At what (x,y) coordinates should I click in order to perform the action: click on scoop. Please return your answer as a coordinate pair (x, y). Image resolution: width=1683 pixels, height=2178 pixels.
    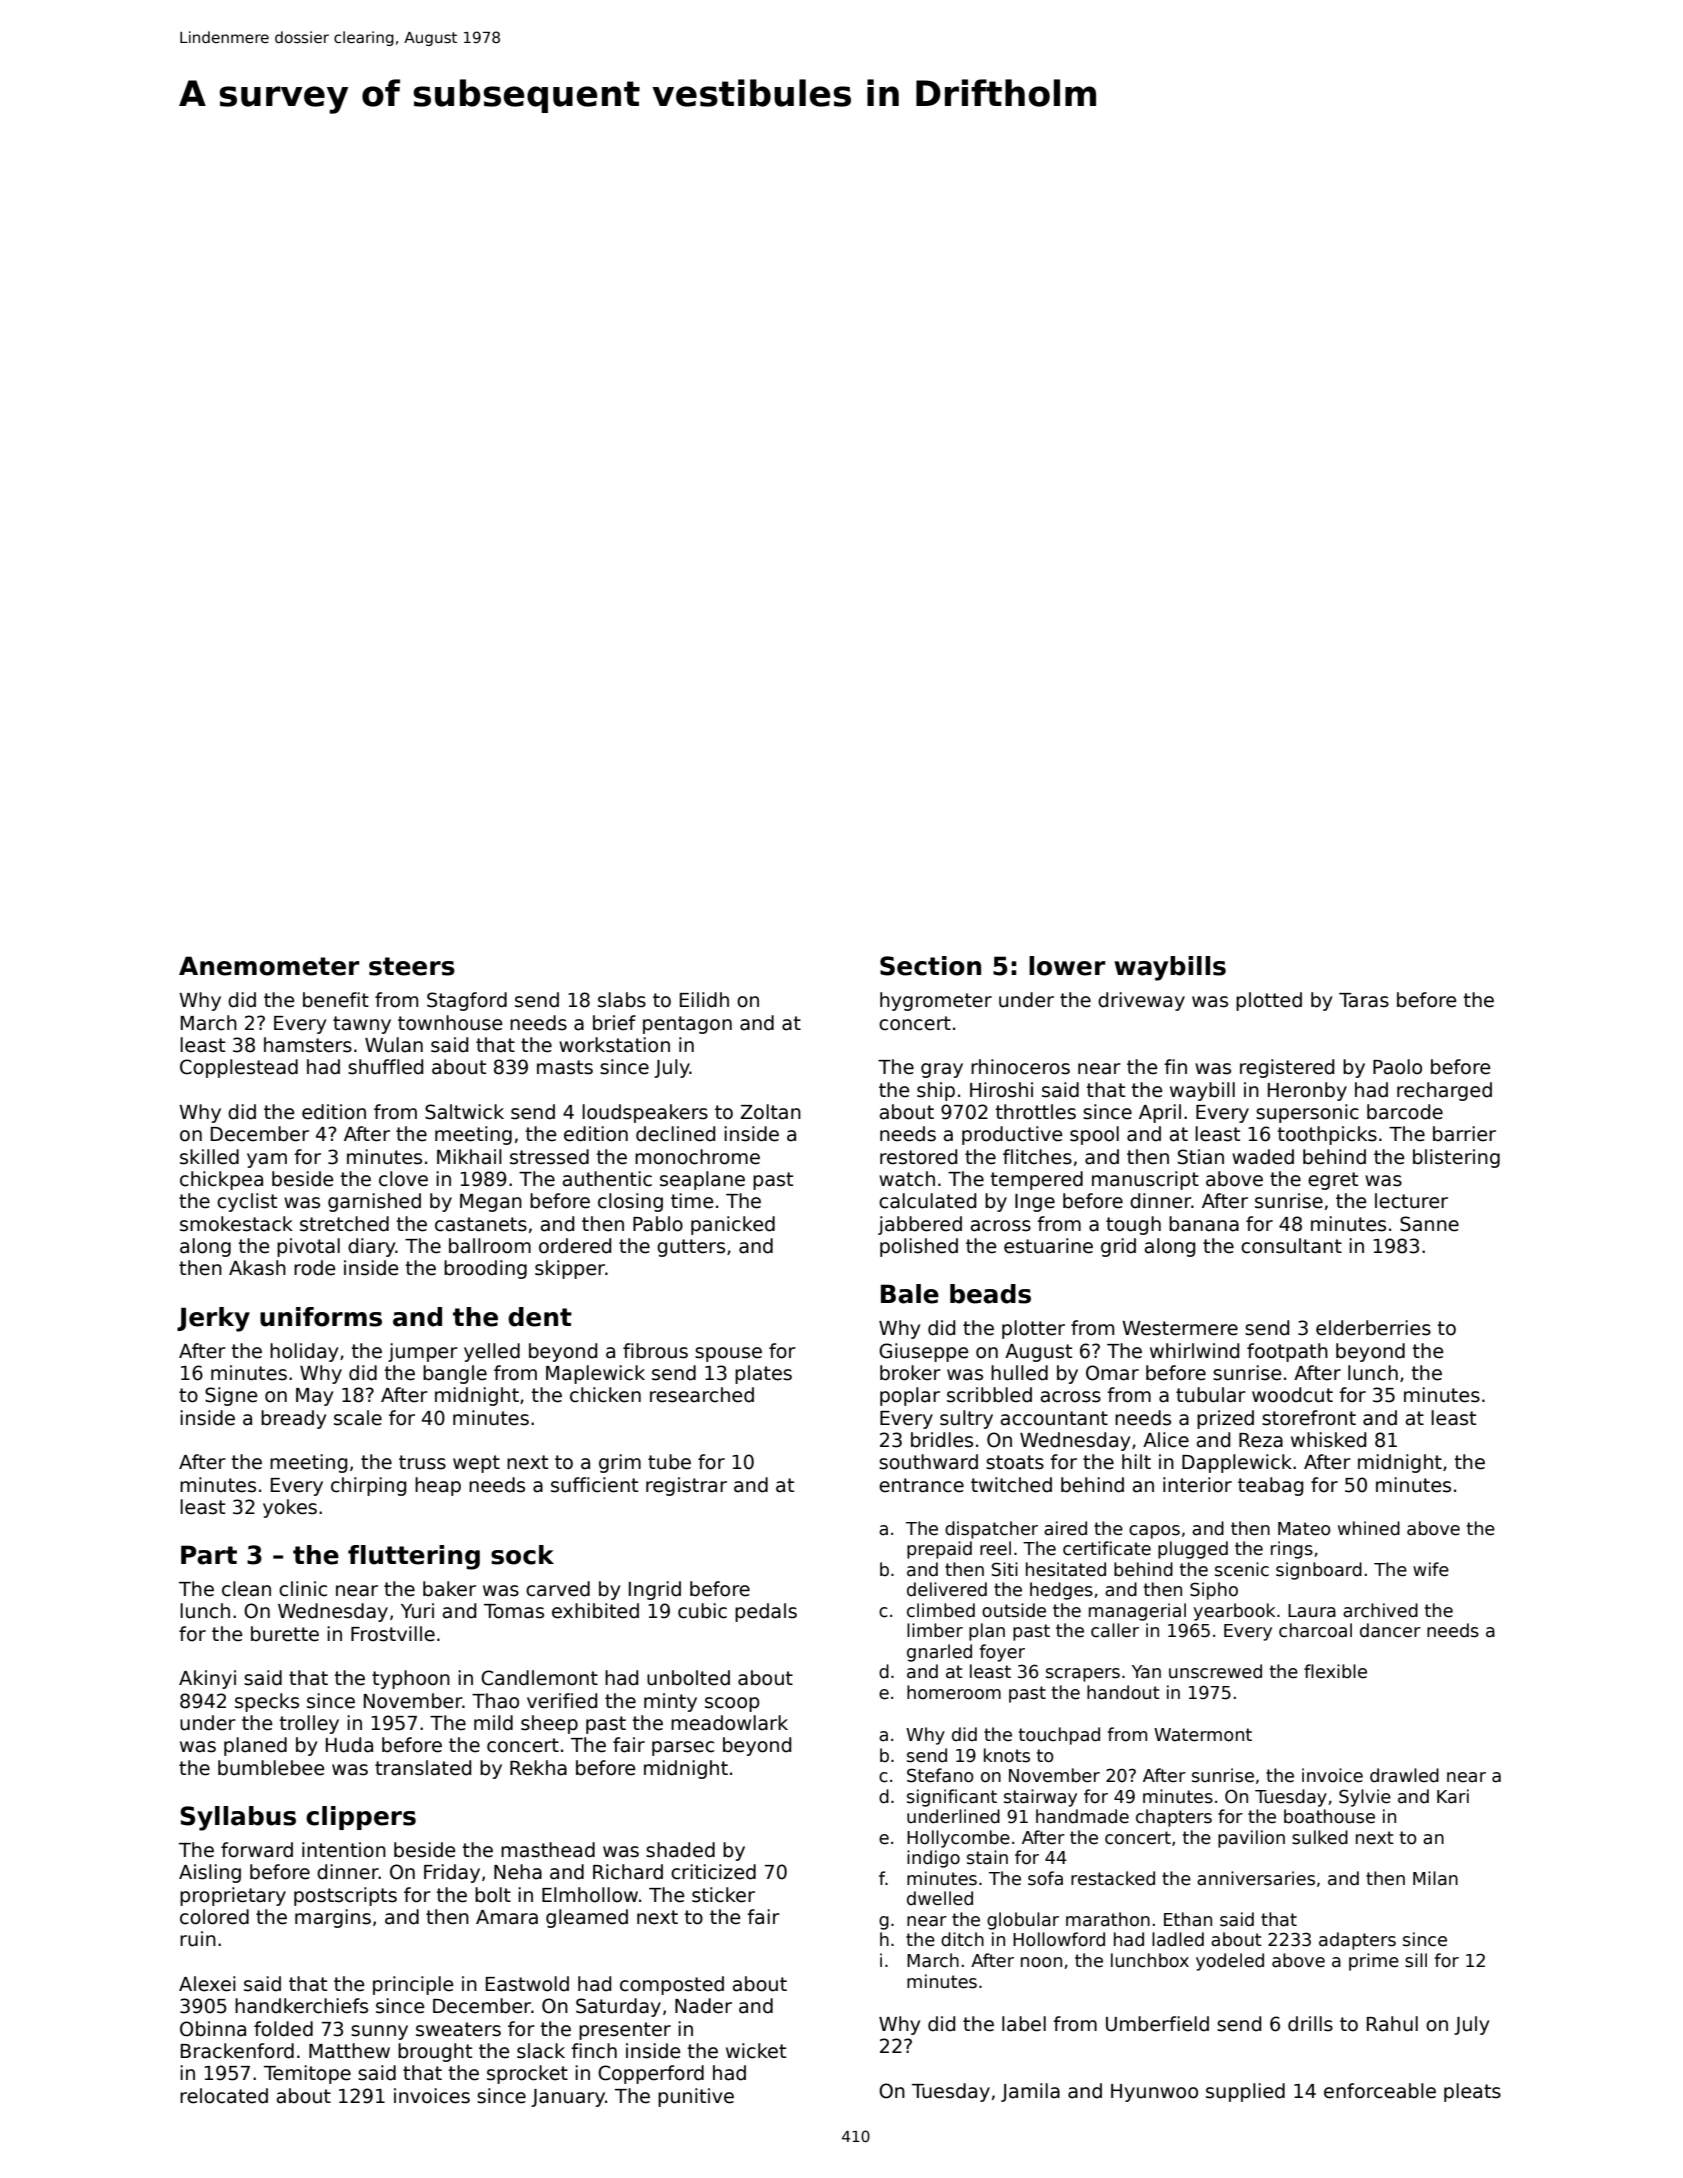
    Looking at the image, I should click on (732, 1704).
